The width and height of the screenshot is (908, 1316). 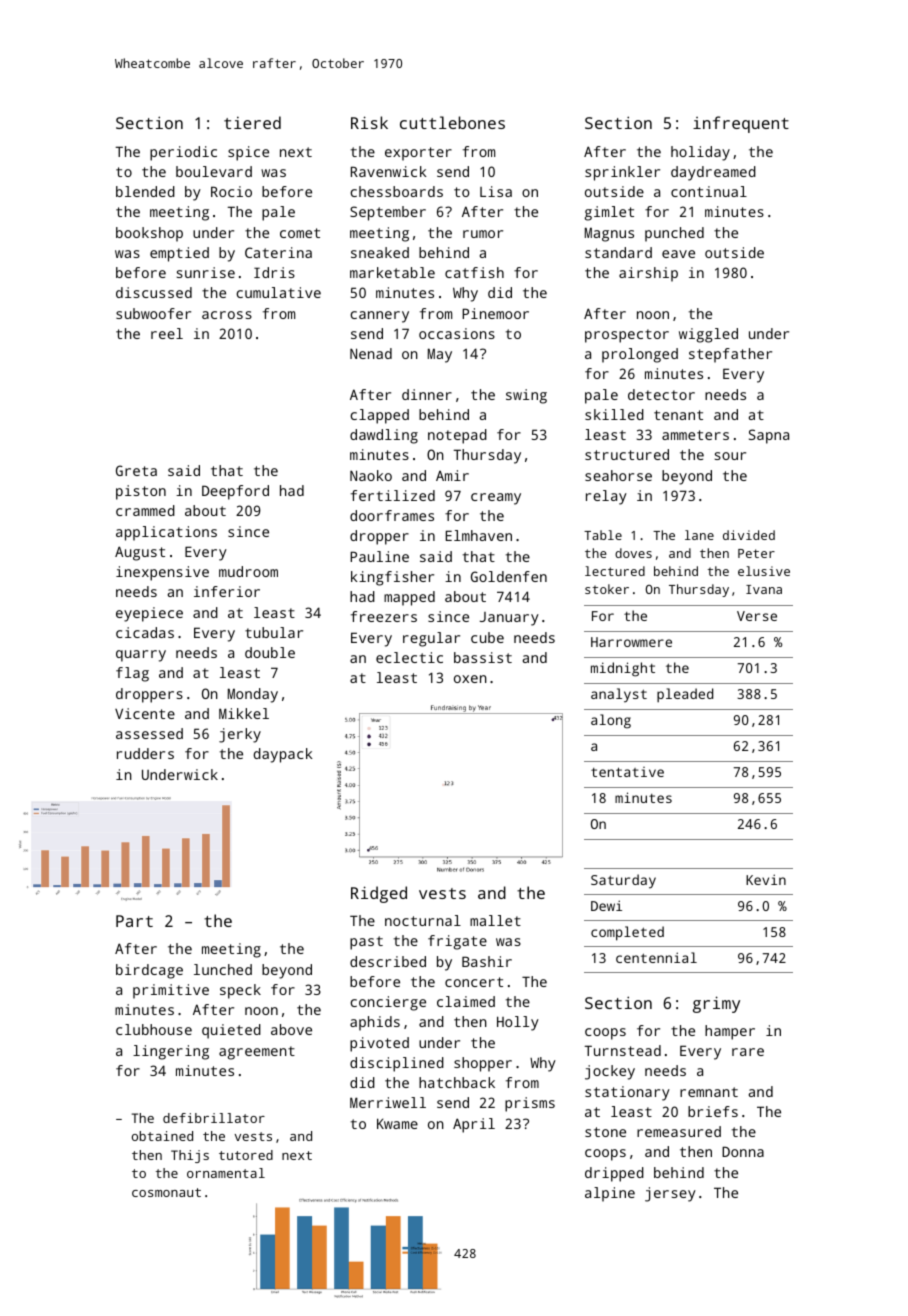 What do you see at coordinates (610, 1194) in the screenshot?
I see `alpine` at bounding box center [610, 1194].
